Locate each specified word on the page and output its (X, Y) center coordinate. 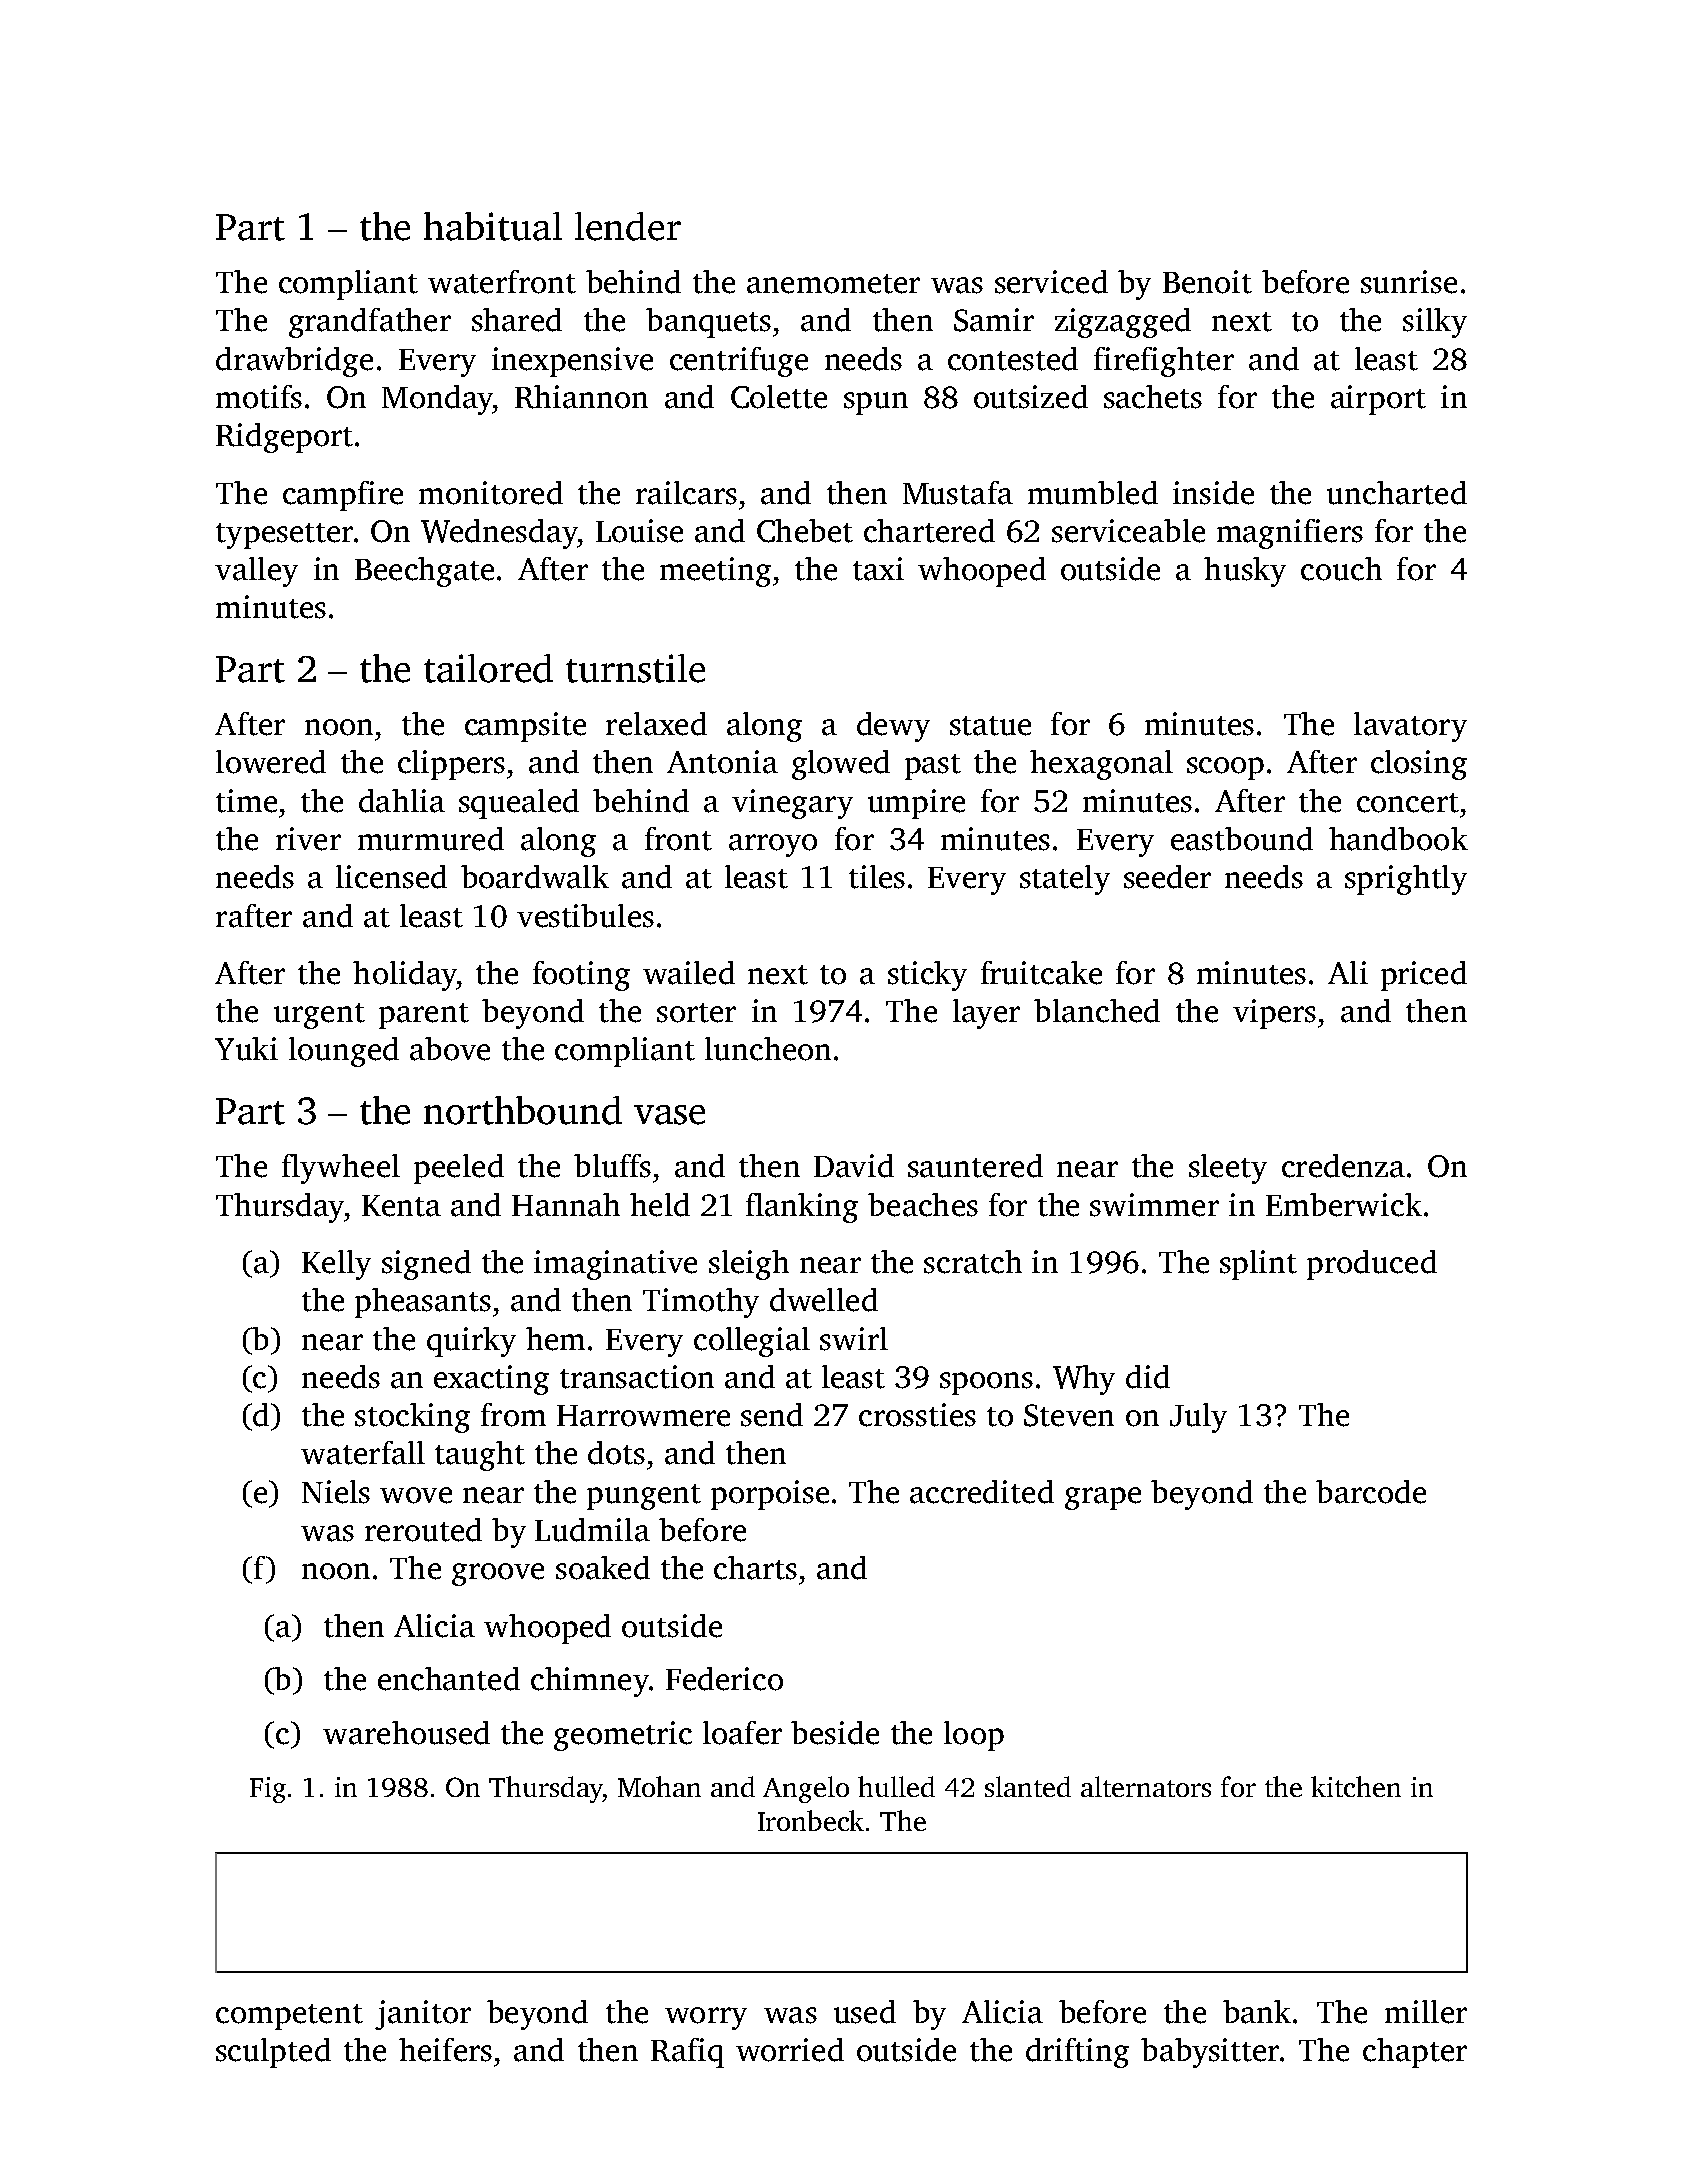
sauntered (975, 1166)
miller (1426, 2012)
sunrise (1409, 282)
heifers (445, 2050)
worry (706, 2018)
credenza (1343, 1166)
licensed (391, 877)
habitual (493, 226)
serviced (1051, 282)
